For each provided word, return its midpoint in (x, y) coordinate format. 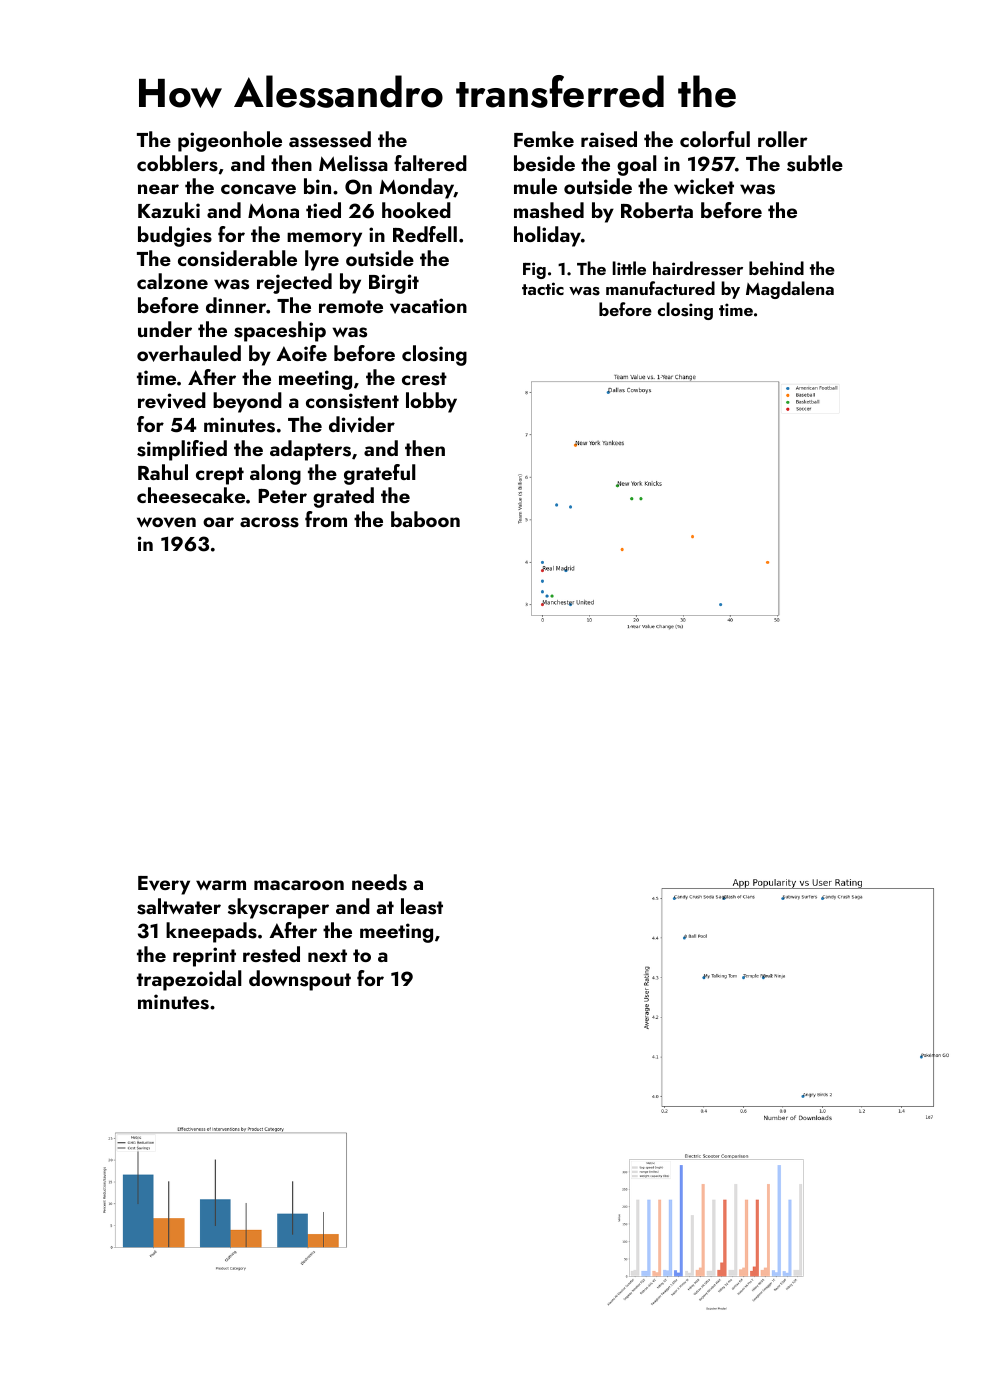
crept (220, 476)
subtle (815, 163)
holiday (547, 236)
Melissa (353, 163)
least (422, 906)
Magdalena (790, 290)
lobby (431, 402)
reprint (204, 957)
